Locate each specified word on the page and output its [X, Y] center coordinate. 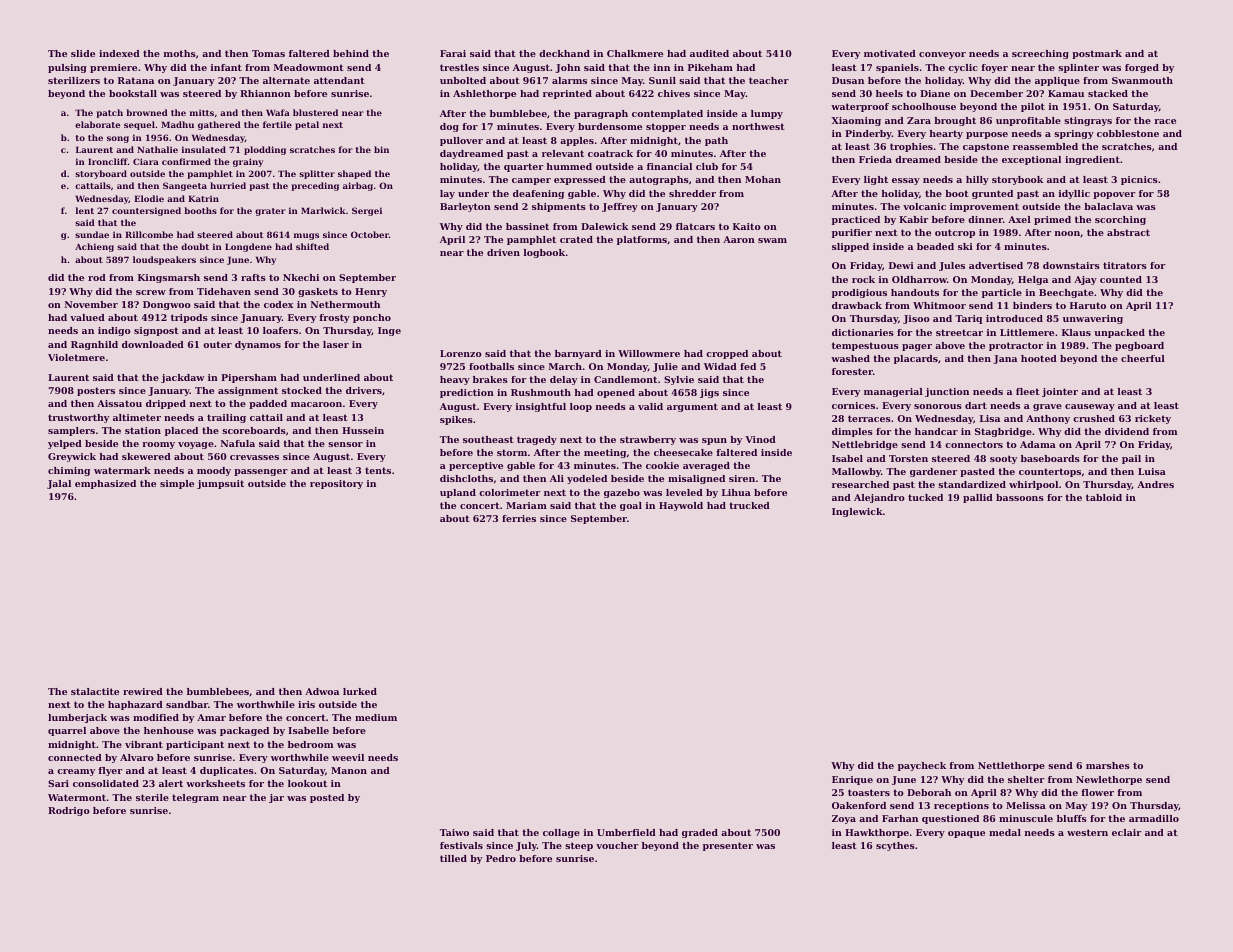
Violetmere [76, 357]
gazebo [622, 493]
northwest [758, 126]
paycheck [922, 766]
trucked [749, 505]
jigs [709, 393]
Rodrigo [69, 811]
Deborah [929, 792]
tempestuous [865, 346]
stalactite [95, 691]
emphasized [105, 484]
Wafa [278, 112]
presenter [728, 846]
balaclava [1108, 206]
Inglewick [857, 512]
